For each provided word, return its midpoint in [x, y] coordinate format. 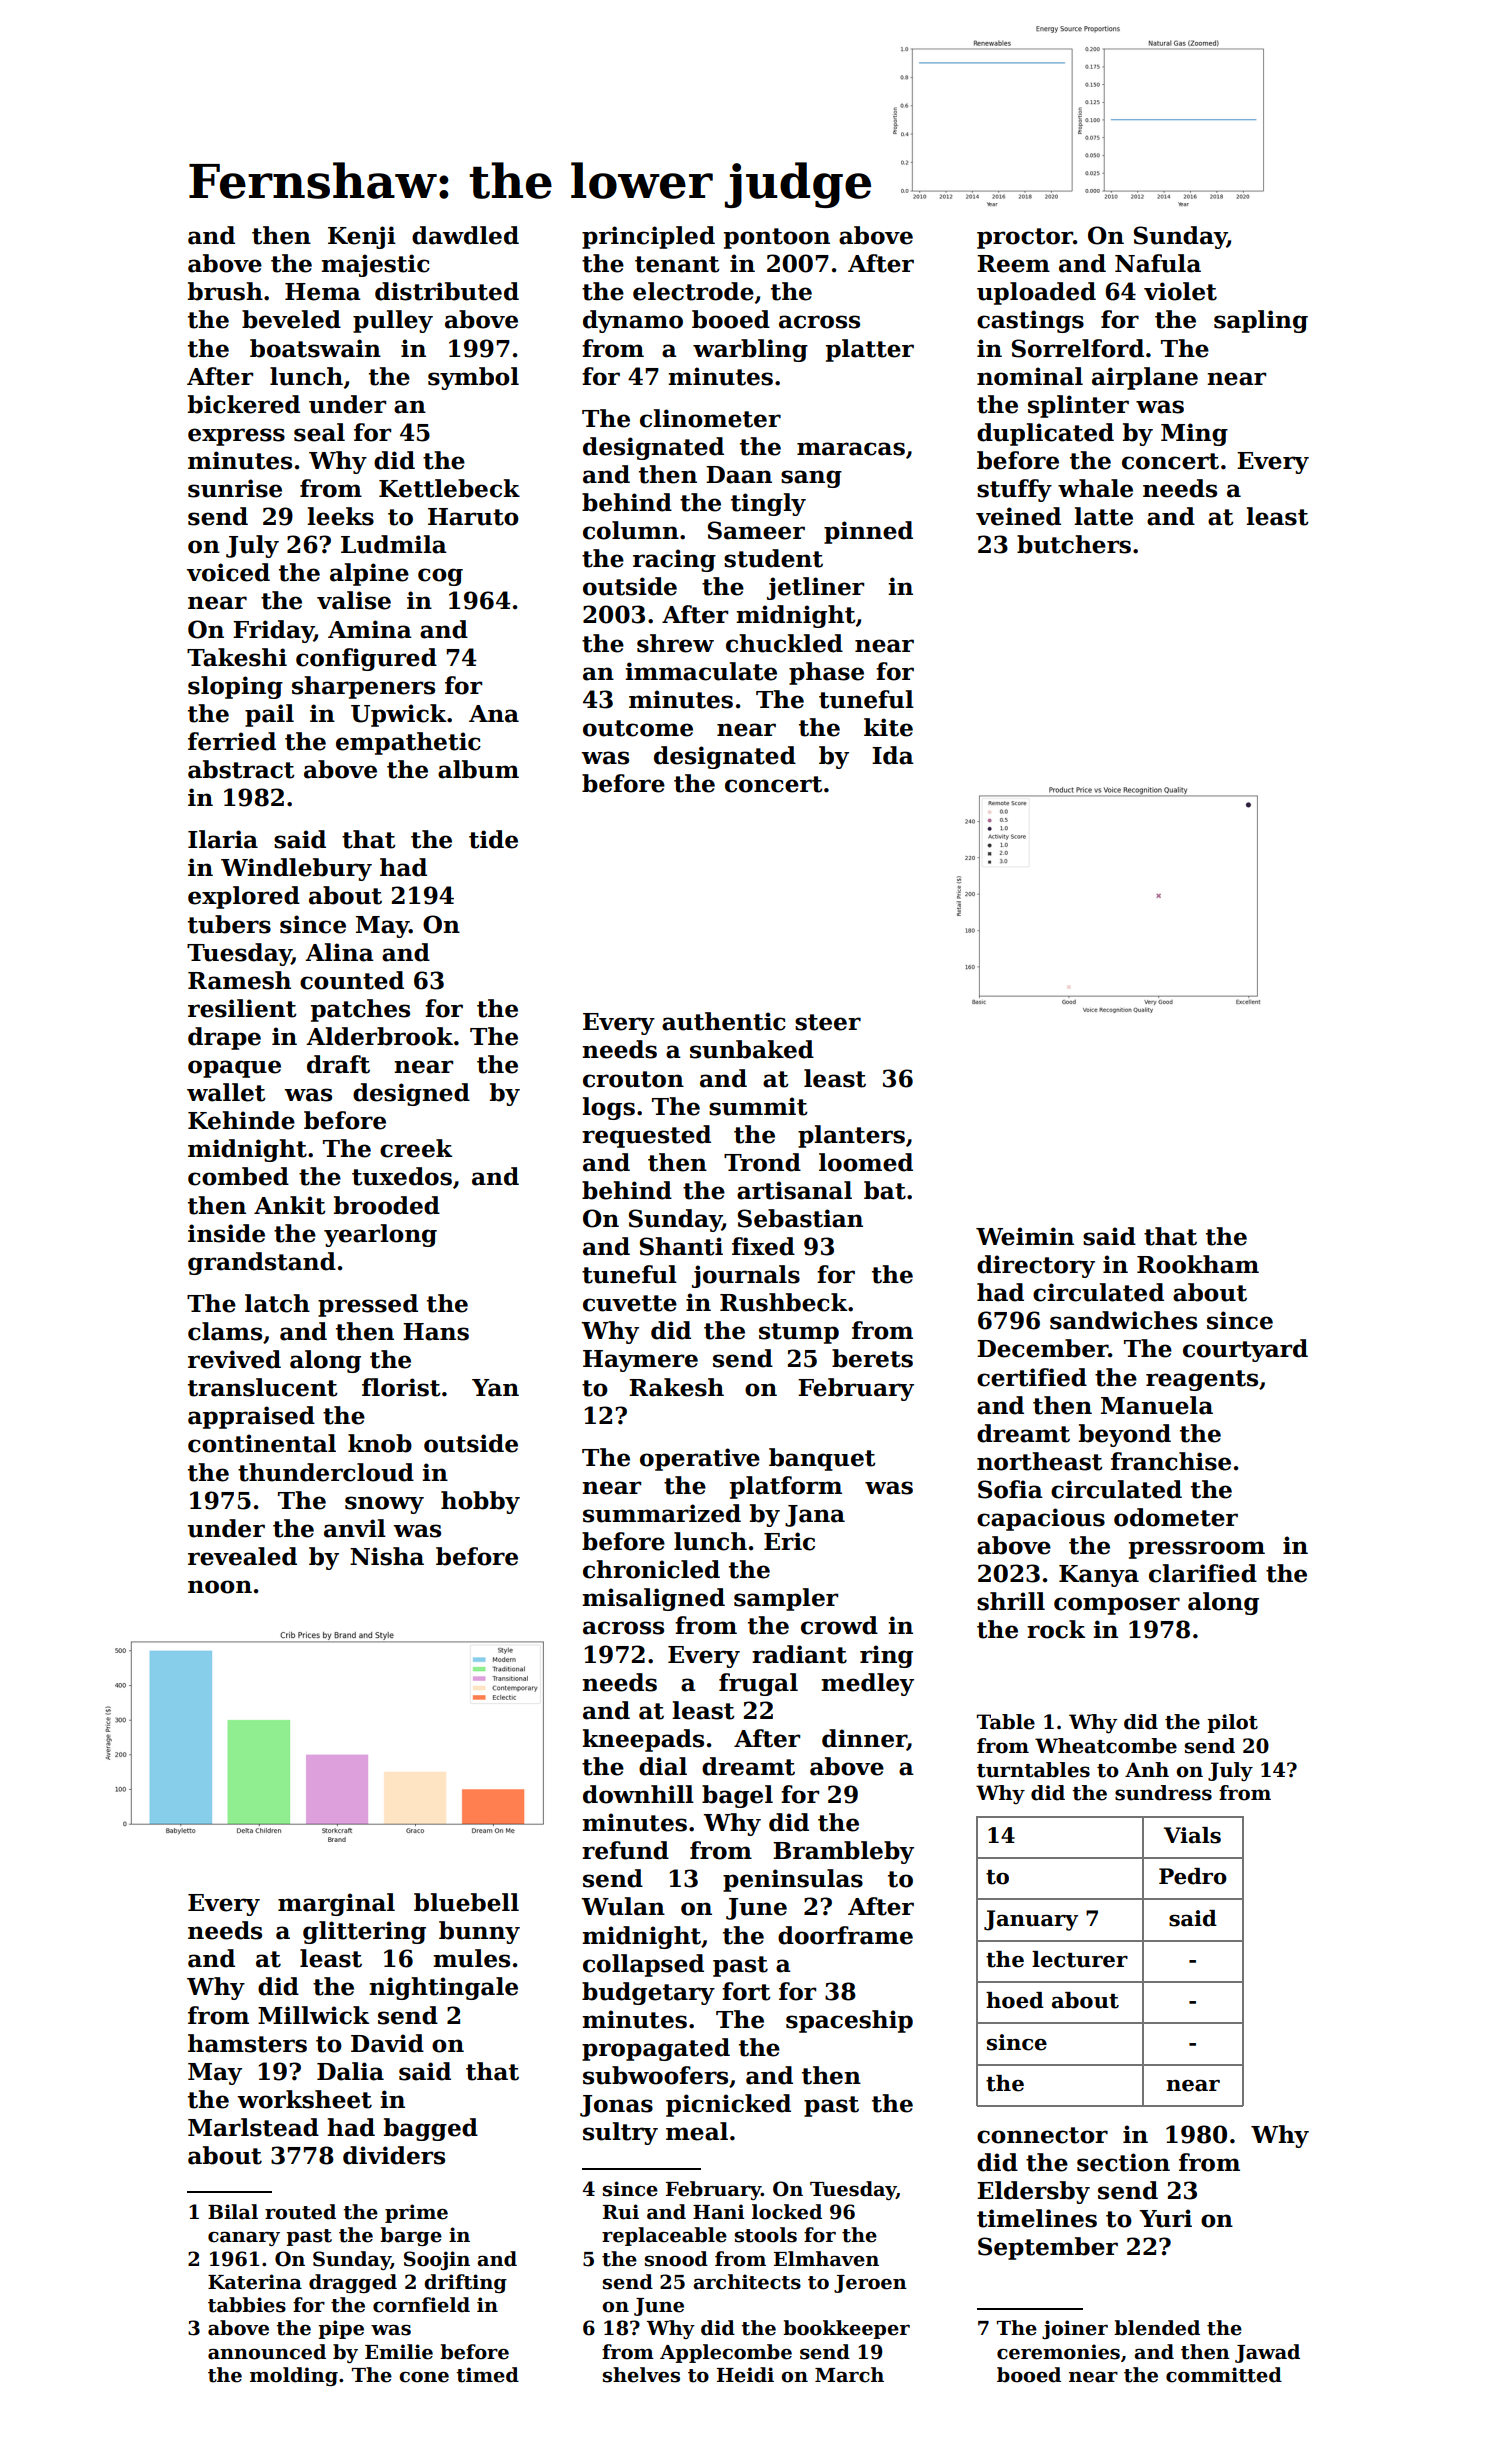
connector [1042, 2135]
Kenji [362, 237]
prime [416, 2213]
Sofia [1010, 1489]
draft [338, 1064]
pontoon [777, 238]
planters [851, 1136]
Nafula [1158, 263]
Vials [1192, 1835]
